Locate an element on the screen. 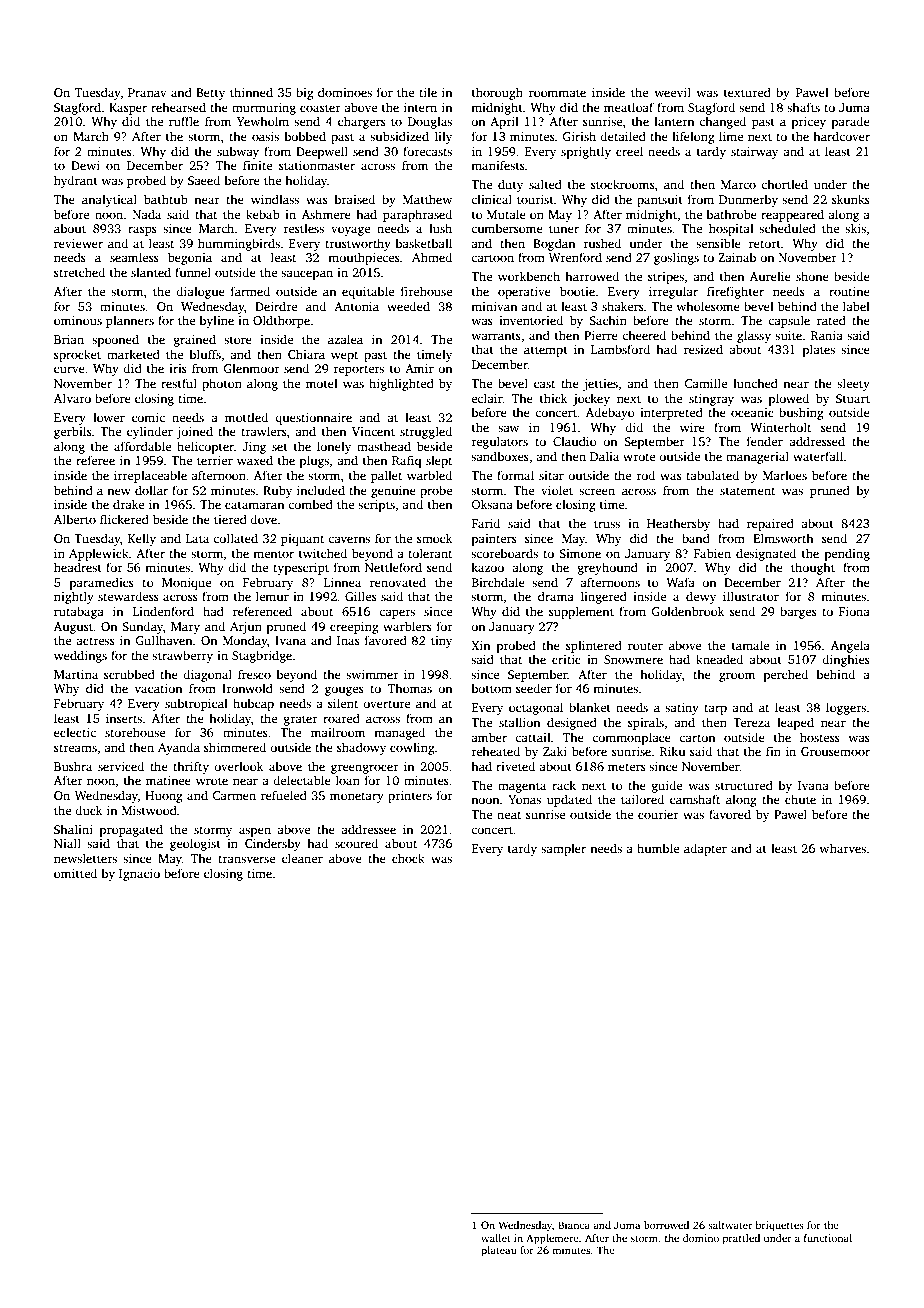 The height and width of the screenshot is (1308, 924). tile is located at coordinates (428, 92).
